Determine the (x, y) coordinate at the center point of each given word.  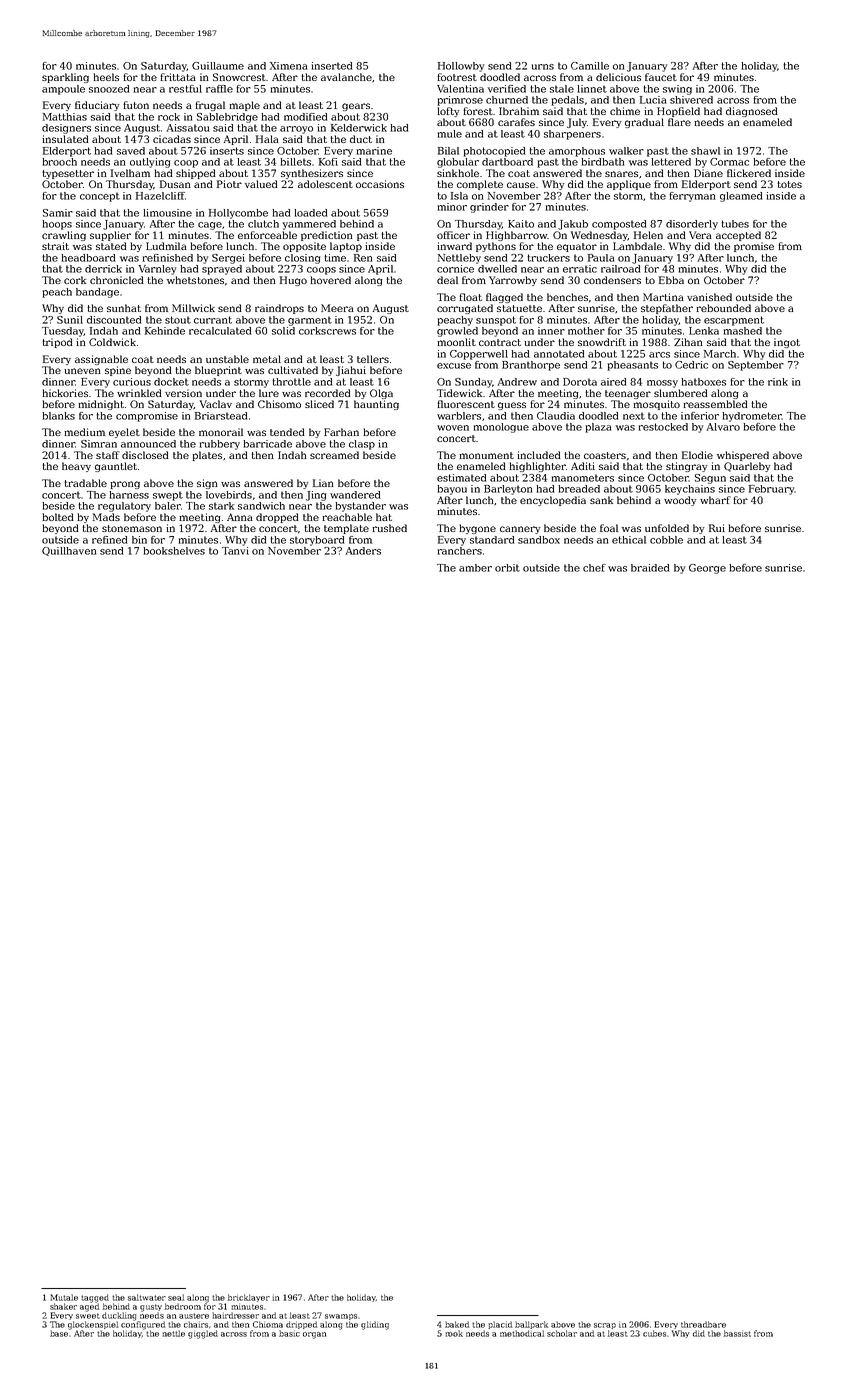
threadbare (703, 1324)
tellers (373, 359)
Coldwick (112, 342)
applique (629, 185)
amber (475, 568)
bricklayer (249, 1298)
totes (789, 184)
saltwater (147, 1297)
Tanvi (235, 551)
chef (594, 568)
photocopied (494, 152)
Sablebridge (227, 118)
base (59, 1333)
